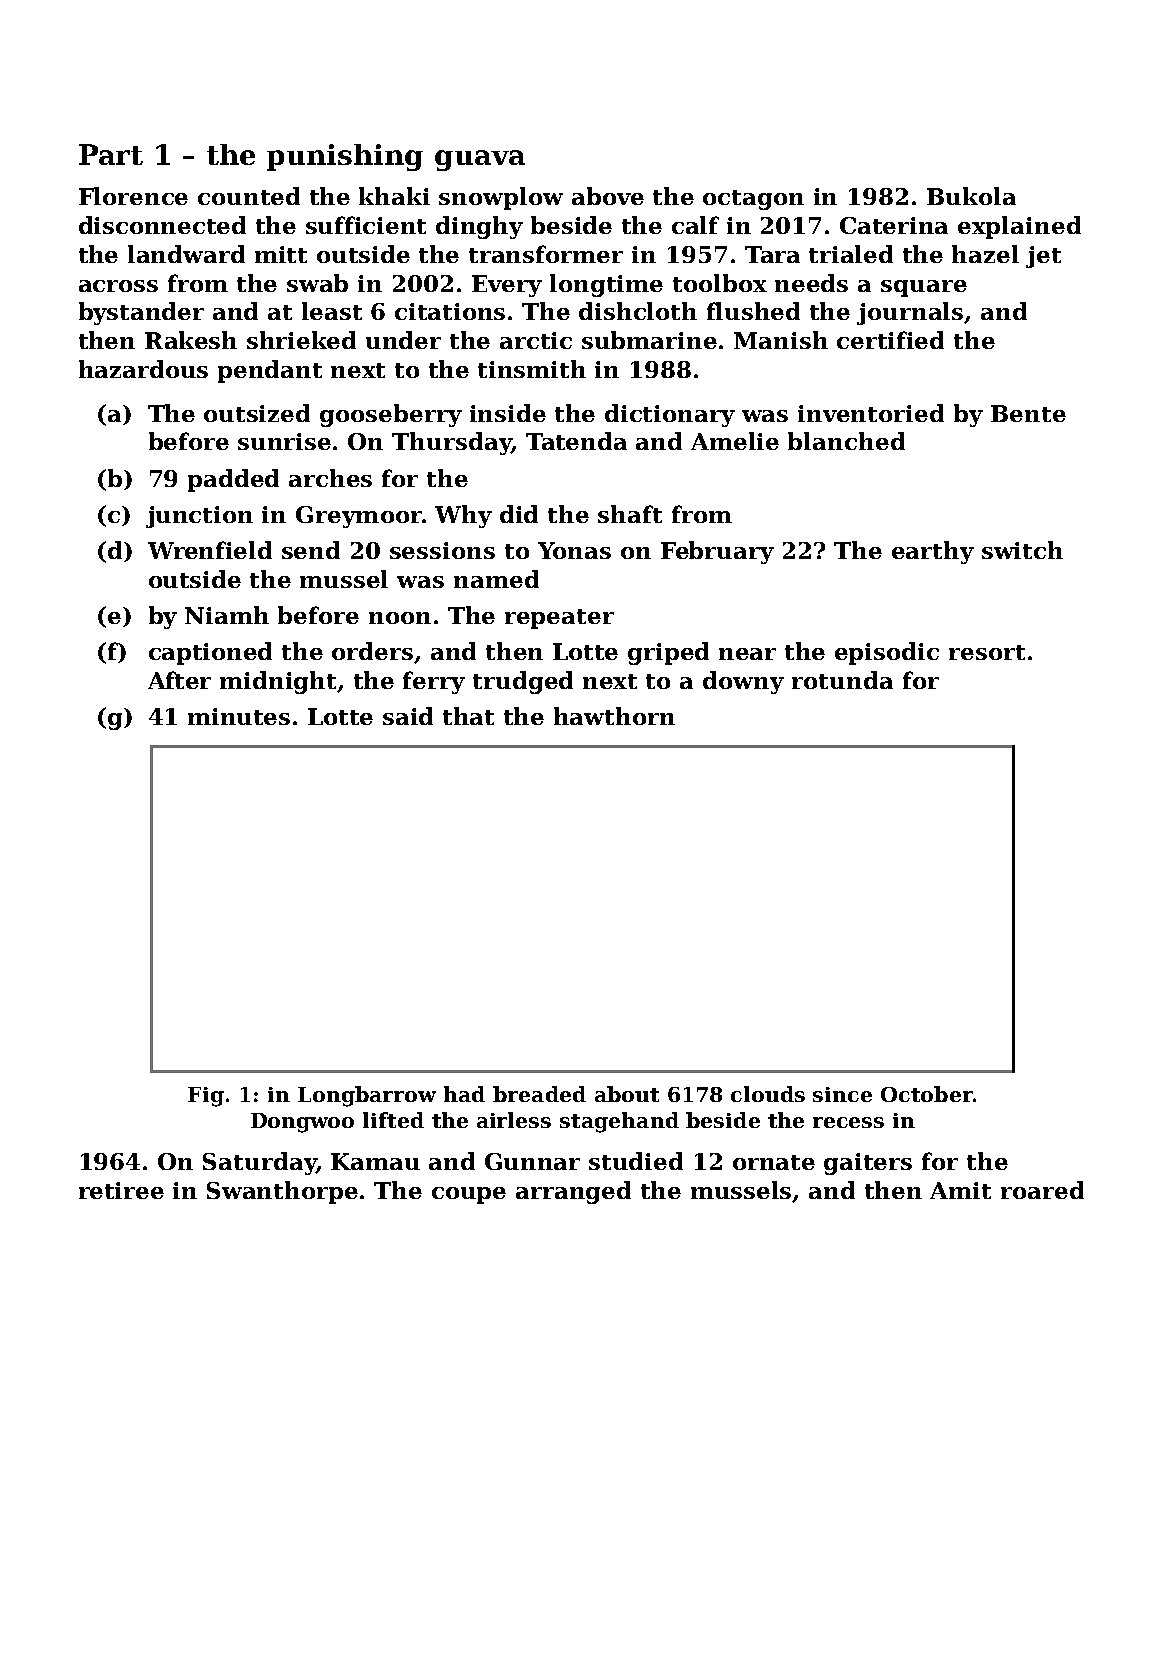 The image size is (1165, 1654). I want to click on Niamh, so click(227, 615).
